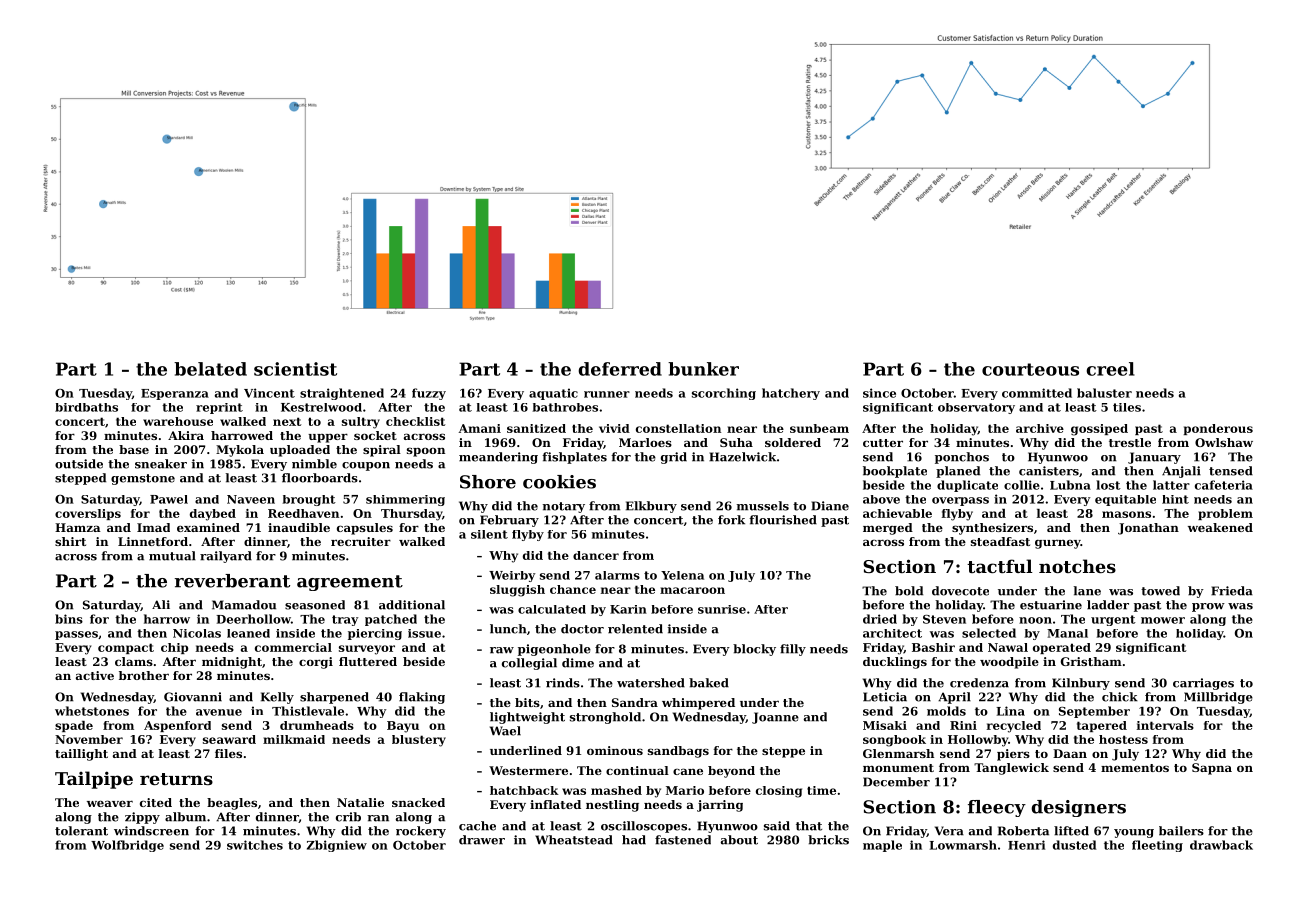 The height and width of the page is (924, 1308). I want to click on Natalie, so click(360, 802).
